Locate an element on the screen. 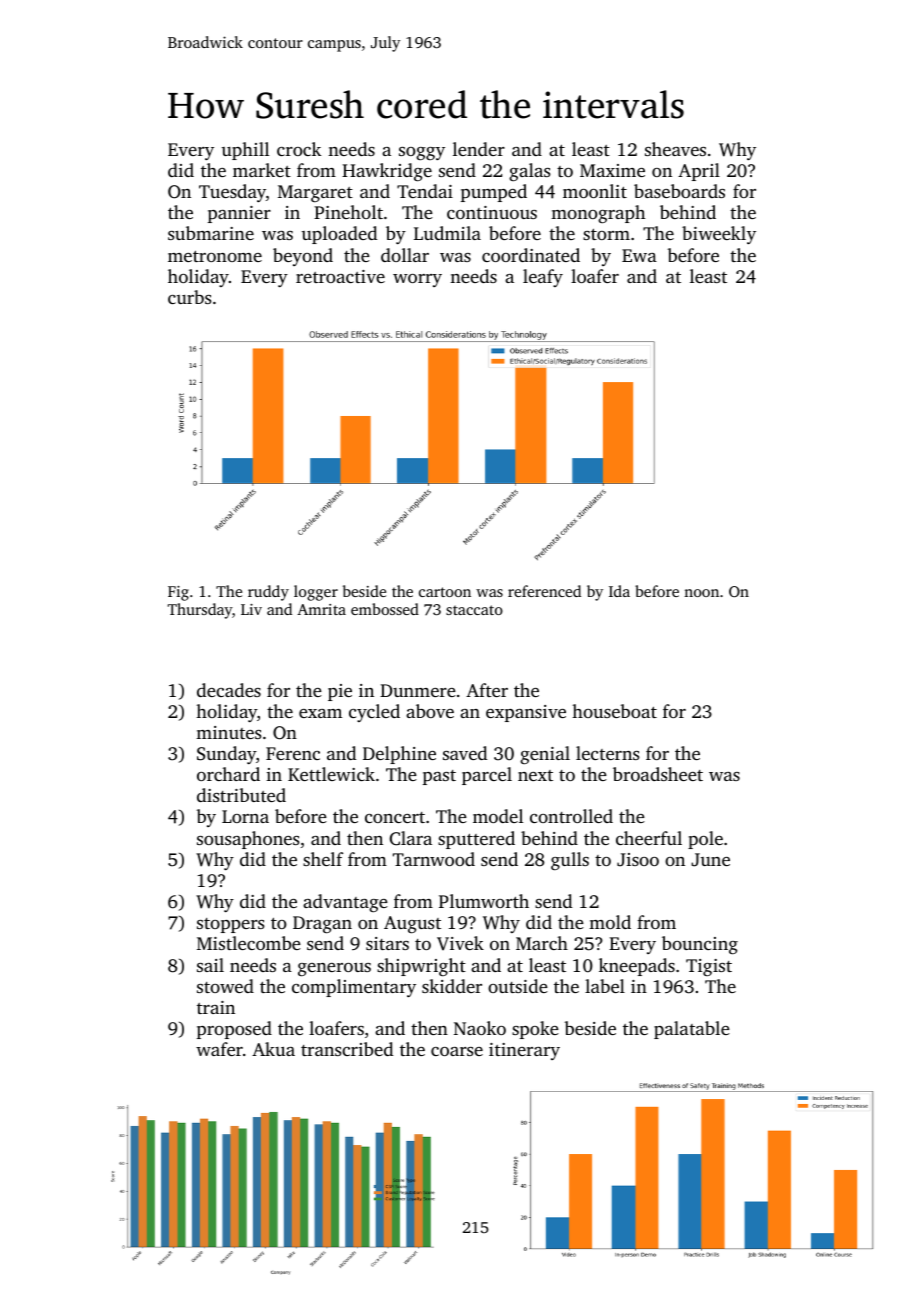 Image resolution: width=924 pixels, height=1311 pixels. itinerary is located at coordinates (524, 1051).
